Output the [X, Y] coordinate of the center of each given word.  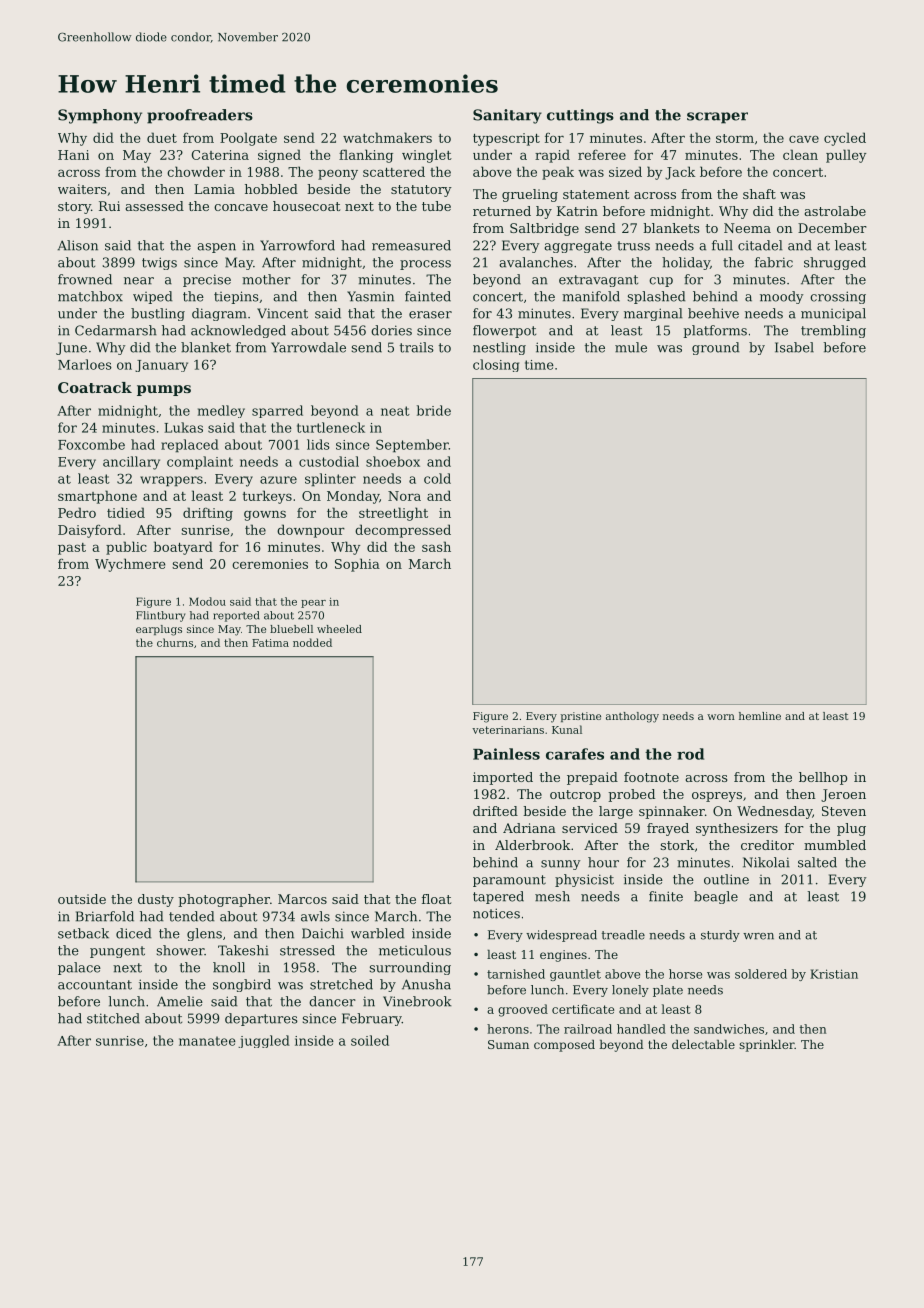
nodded [312, 642]
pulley [846, 156]
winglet [427, 156]
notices [496, 913]
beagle [716, 897]
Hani [73, 155]
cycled [845, 139]
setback [83, 933]
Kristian [834, 974]
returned [502, 211]
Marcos [302, 899]
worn [721, 717]
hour [603, 862]
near [139, 281]
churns [175, 642]
